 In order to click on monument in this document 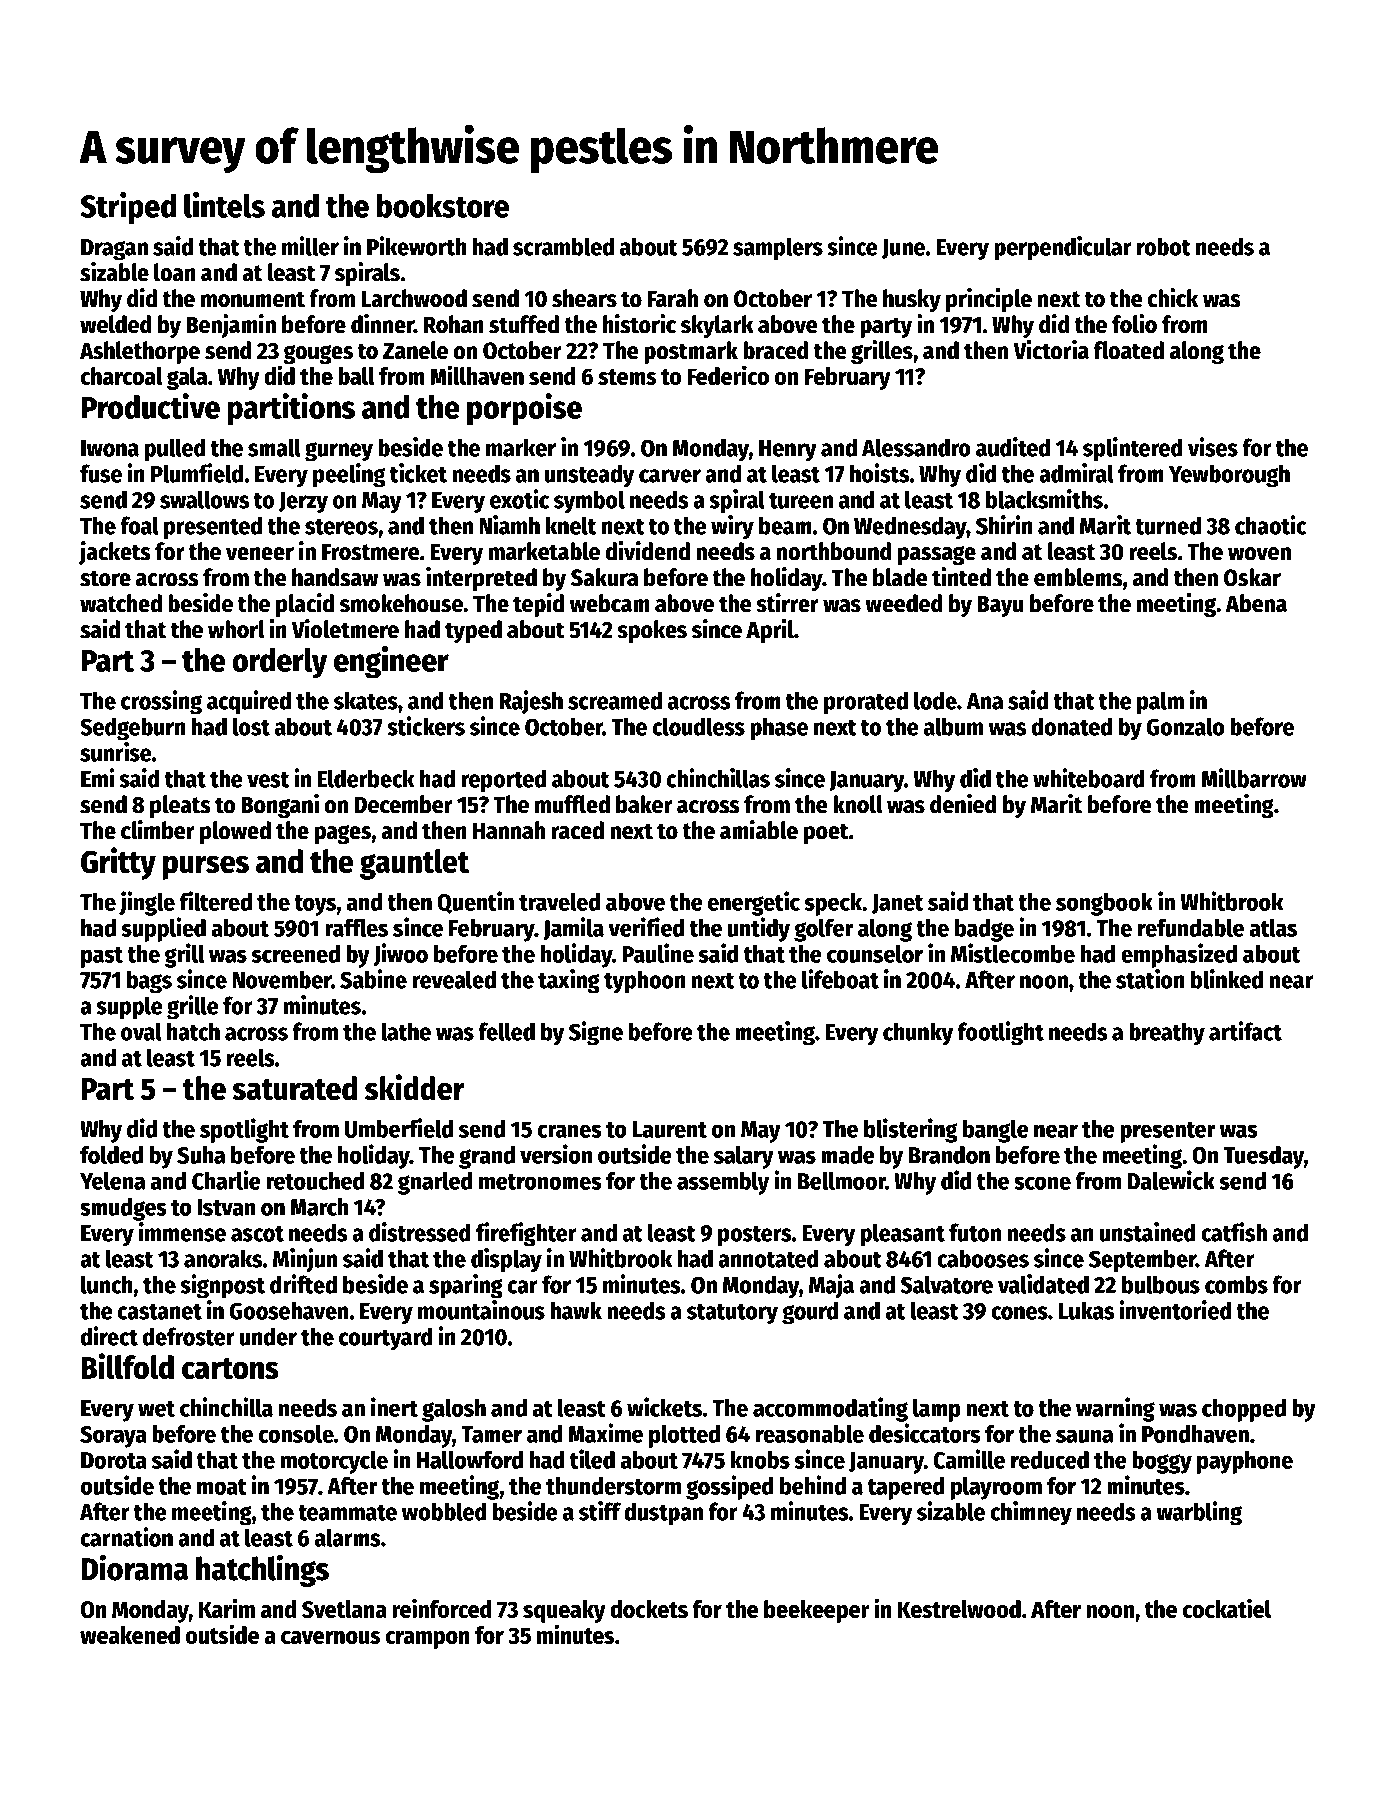, I will do `click(253, 299)`.
